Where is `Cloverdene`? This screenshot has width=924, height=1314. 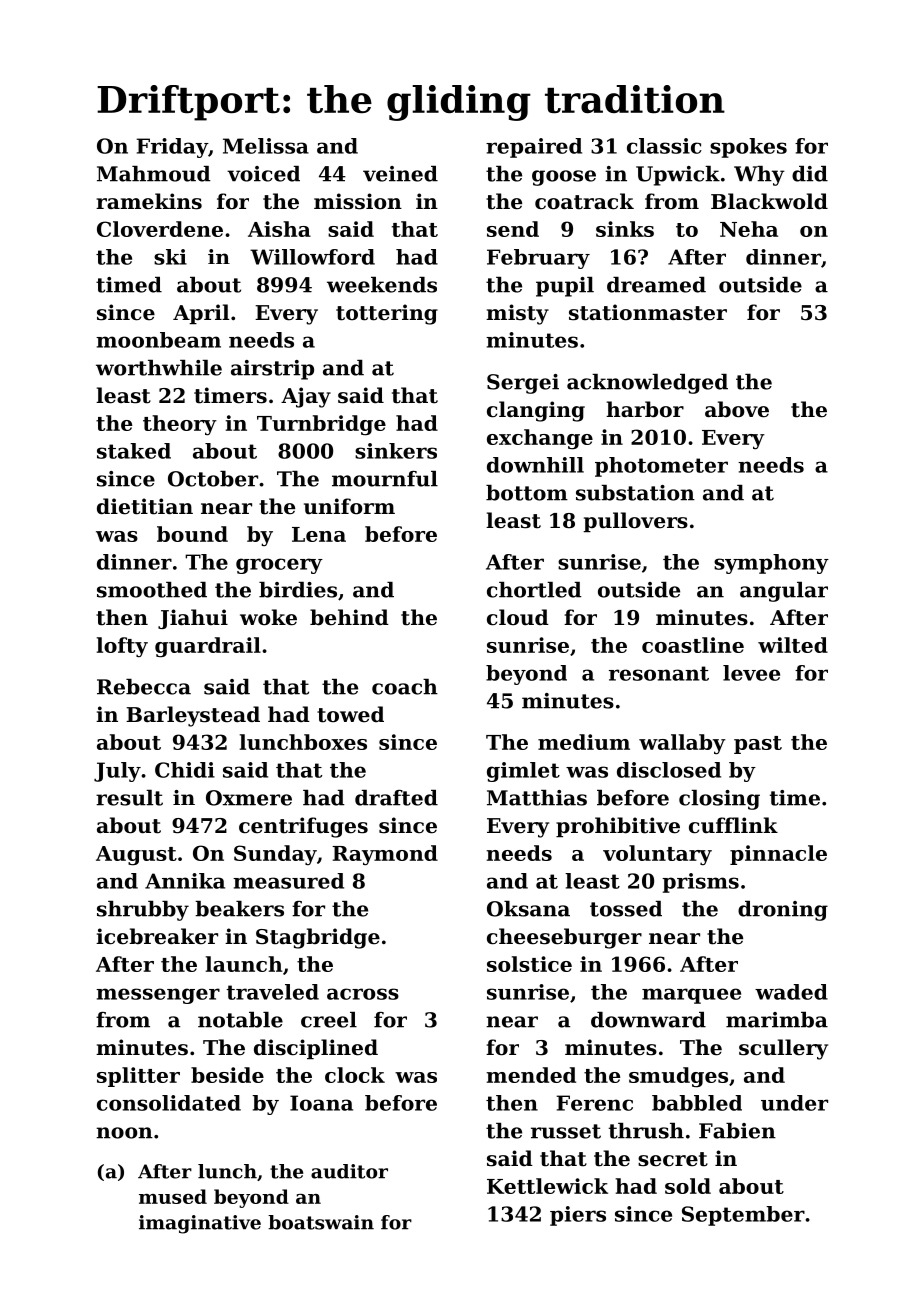 Cloverdene is located at coordinates (160, 229).
